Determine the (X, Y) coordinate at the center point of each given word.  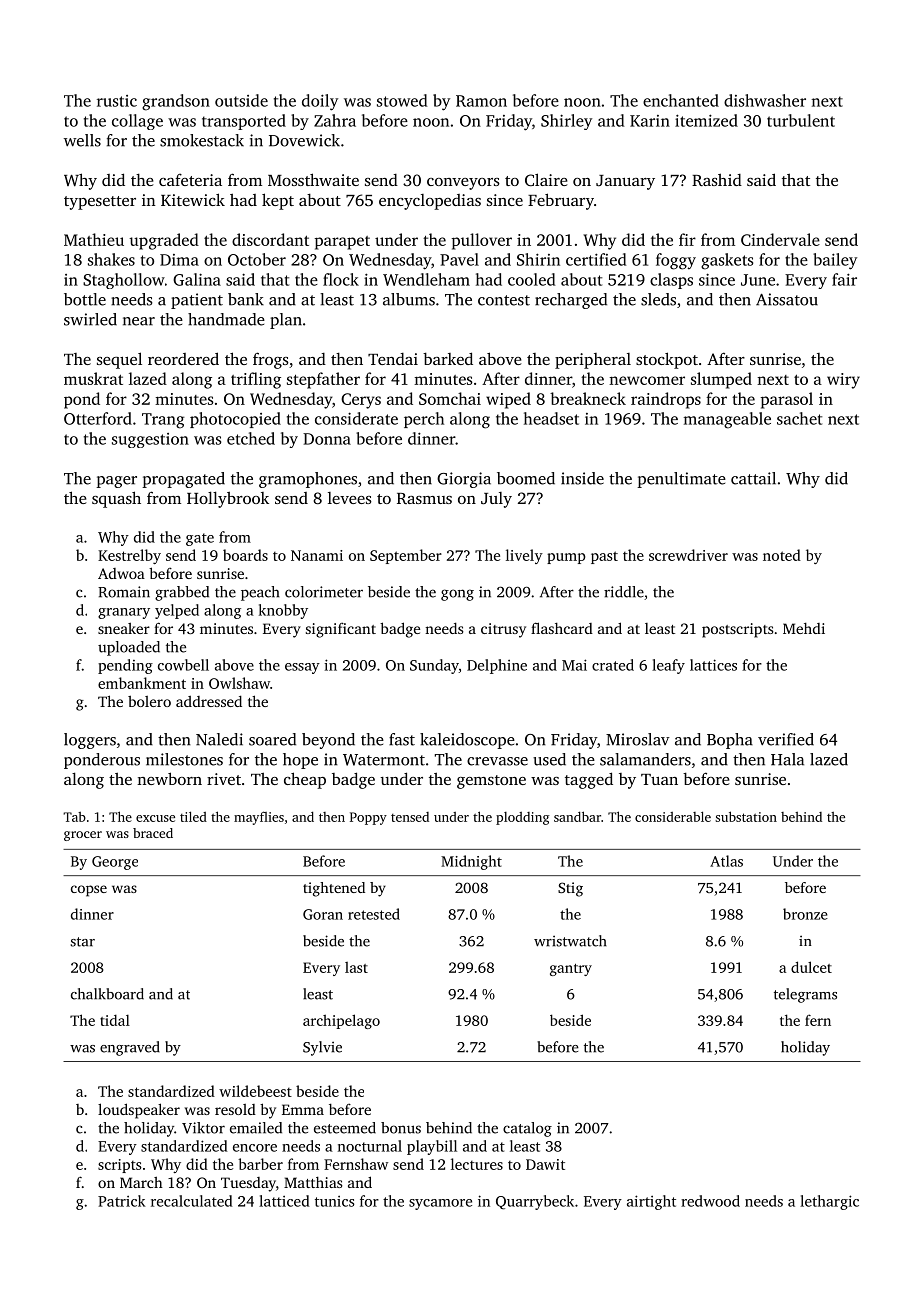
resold (235, 1109)
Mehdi (804, 628)
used (549, 759)
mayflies (259, 818)
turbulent (801, 120)
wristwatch (570, 941)
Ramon (481, 101)
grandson (176, 102)
